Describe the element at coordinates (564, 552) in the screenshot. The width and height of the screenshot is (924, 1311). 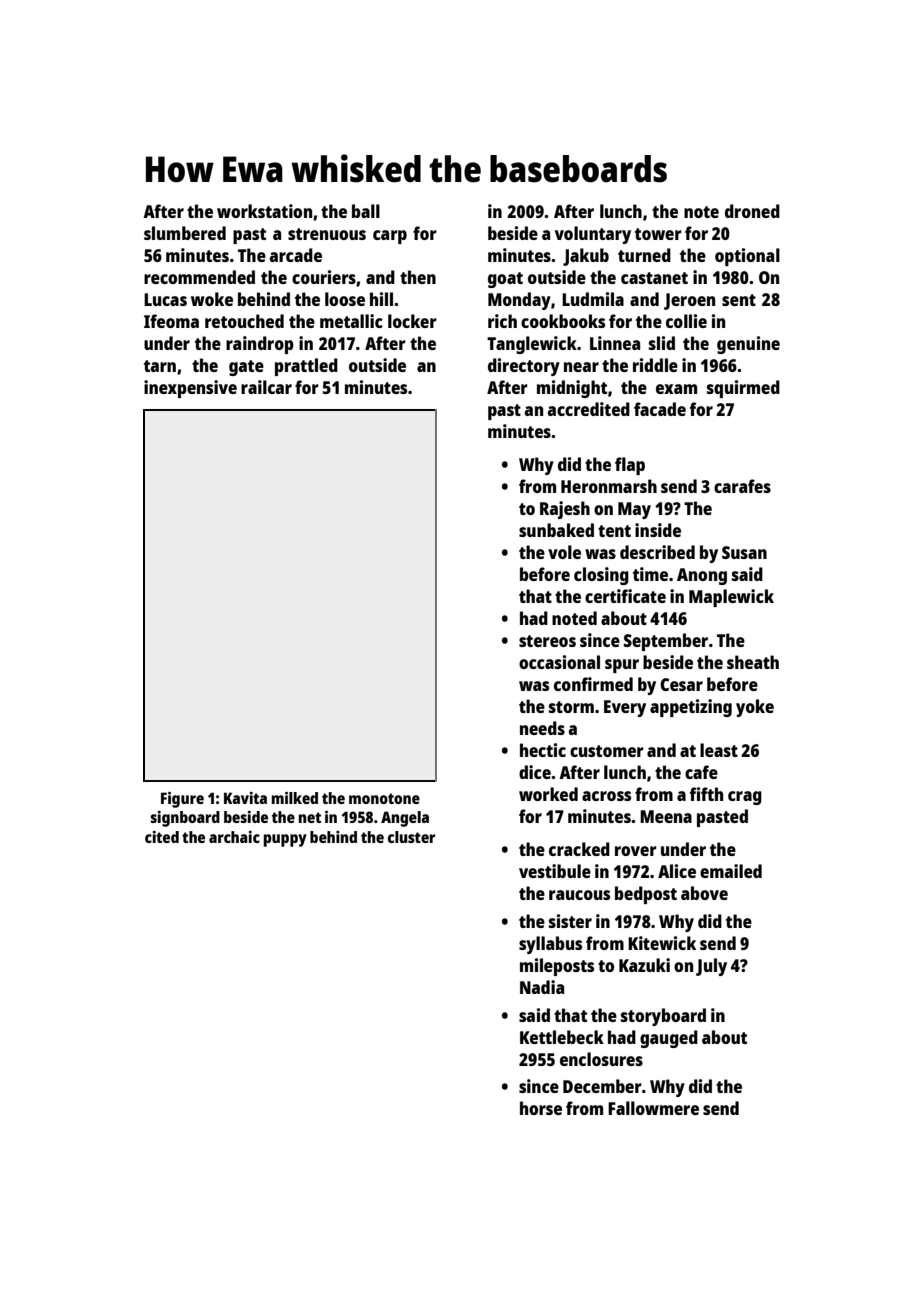
I see `vole` at that location.
